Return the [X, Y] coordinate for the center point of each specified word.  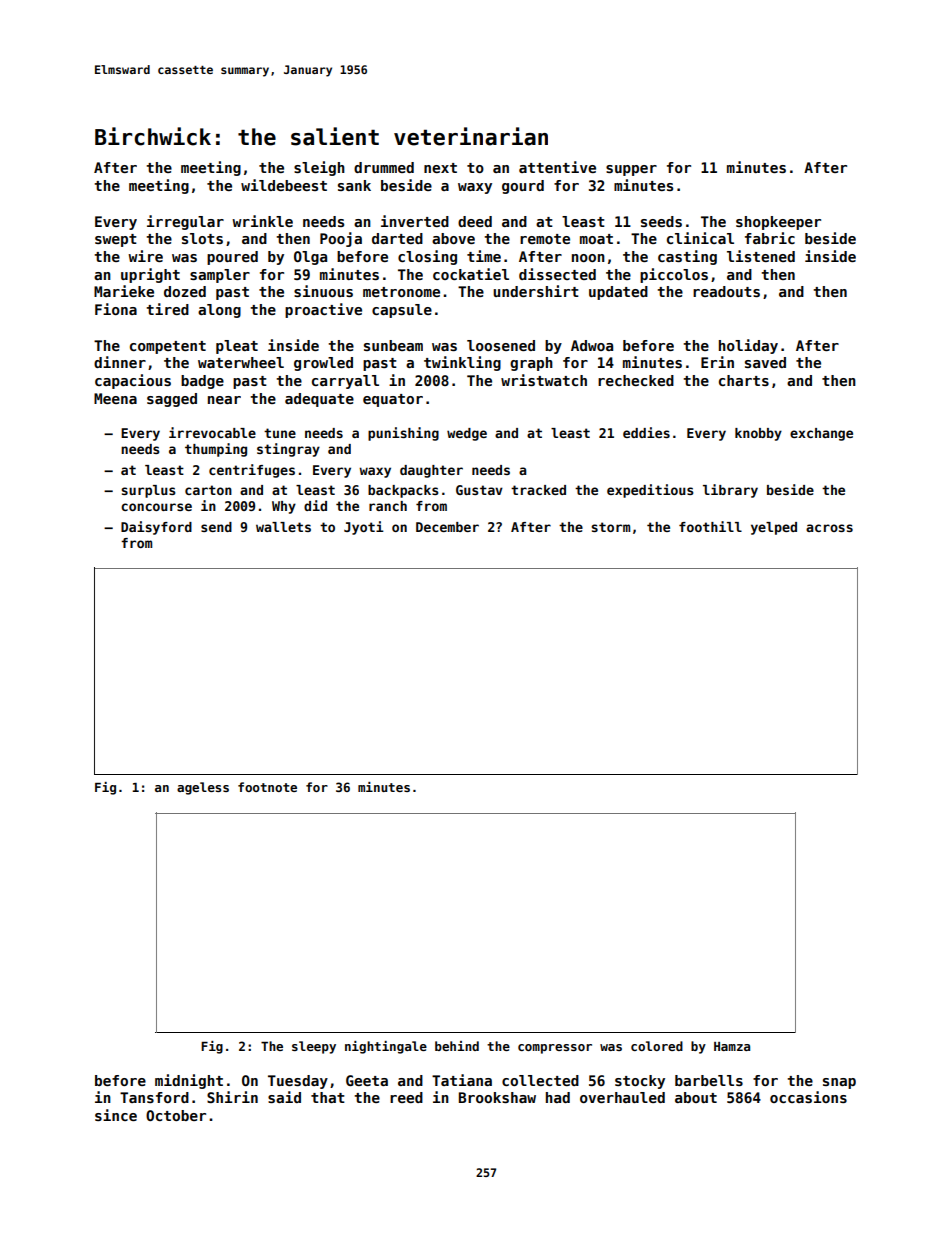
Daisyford [156, 528]
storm [610, 527]
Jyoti [364, 528]
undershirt [536, 291]
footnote [267, 787]
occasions [808, 1097]
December [447, 527]
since [116, 1115]
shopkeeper [778, 223]
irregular [185, 222]
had [558, 1097]
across [829, 528]
